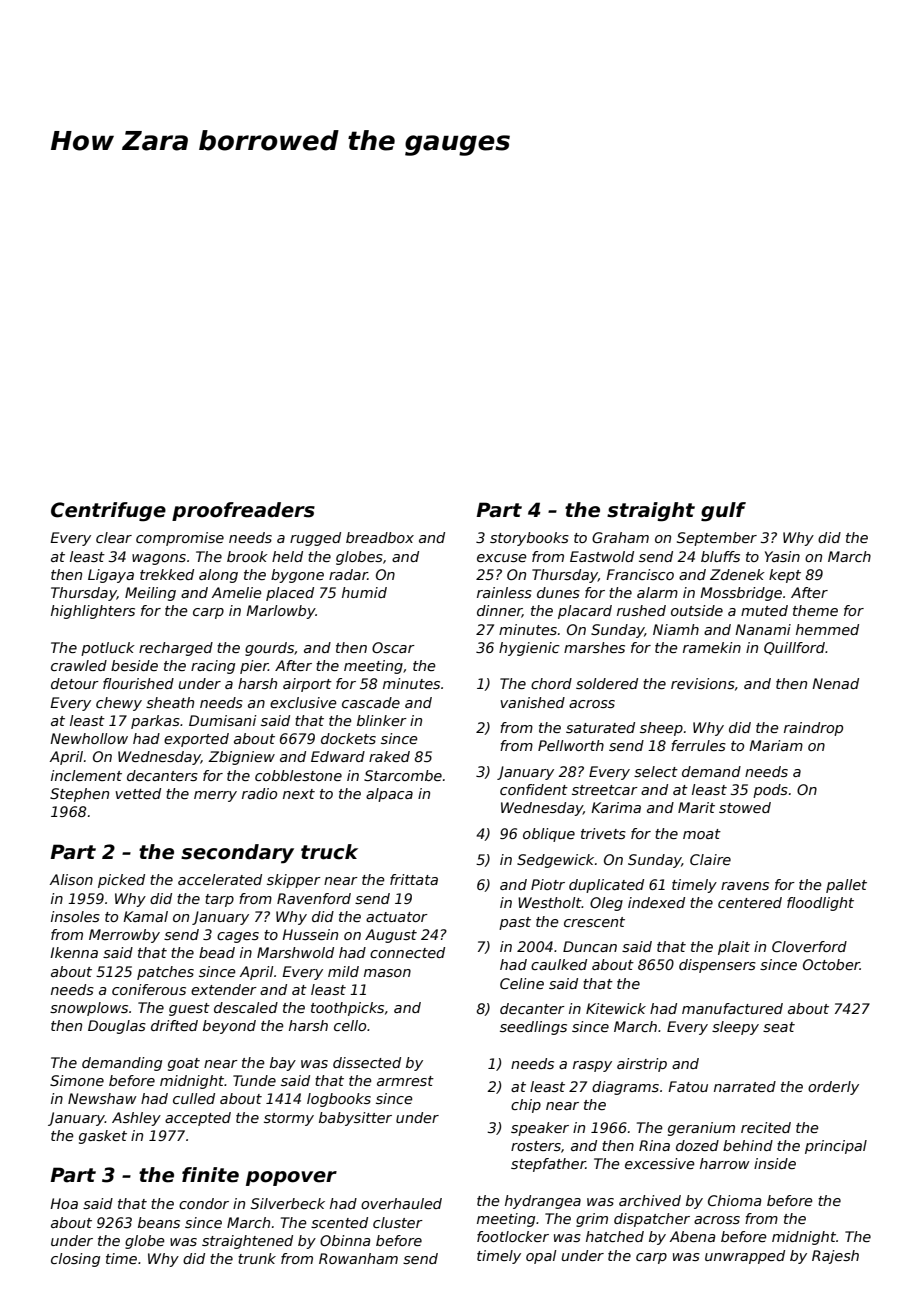 The image size is (924, 1314). Describe the element at coordinates (654, 1145) in the screenshot. I see `Rina` at that location.
